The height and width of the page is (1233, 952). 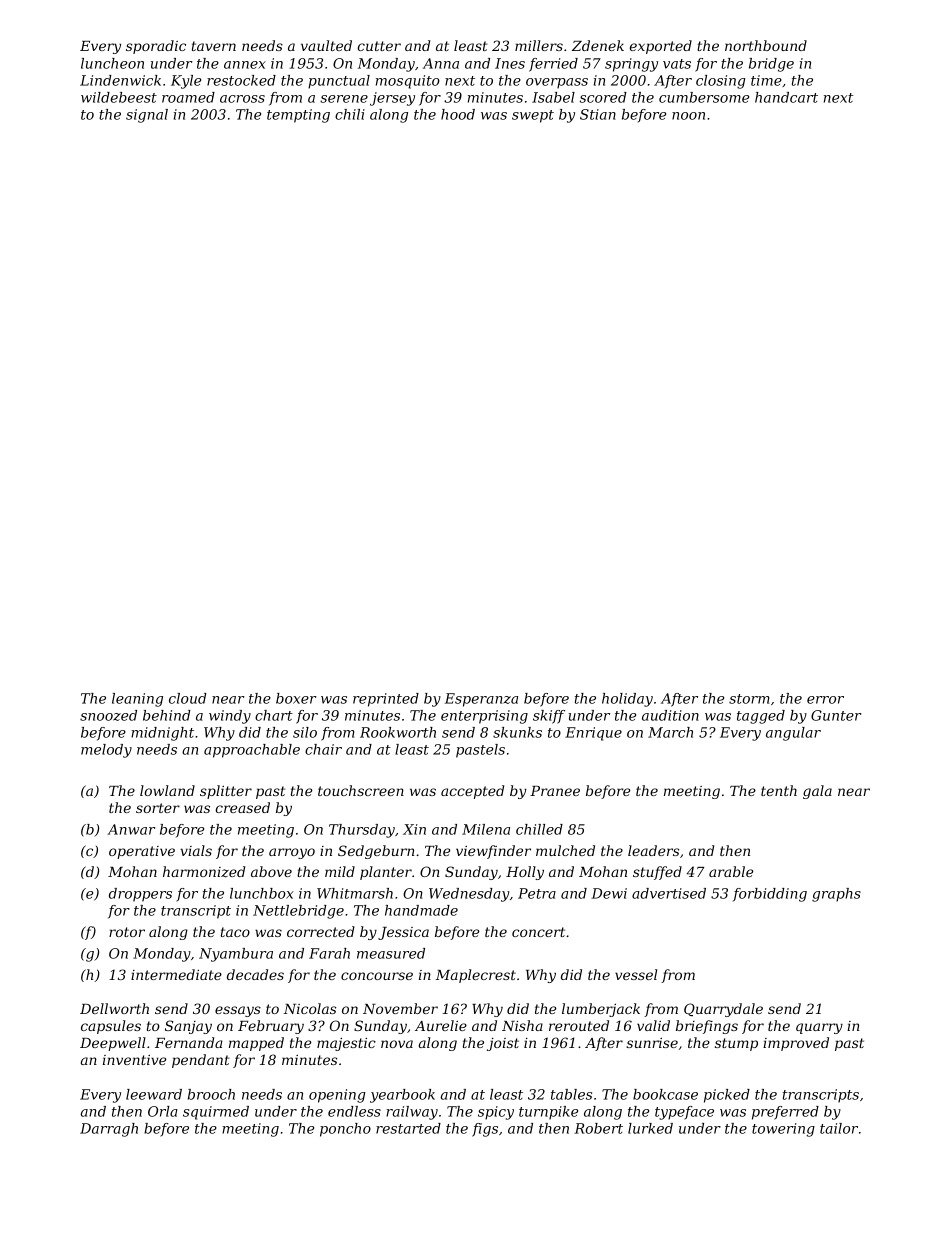 I want to click on leaning, so click(x=137, y=700).
